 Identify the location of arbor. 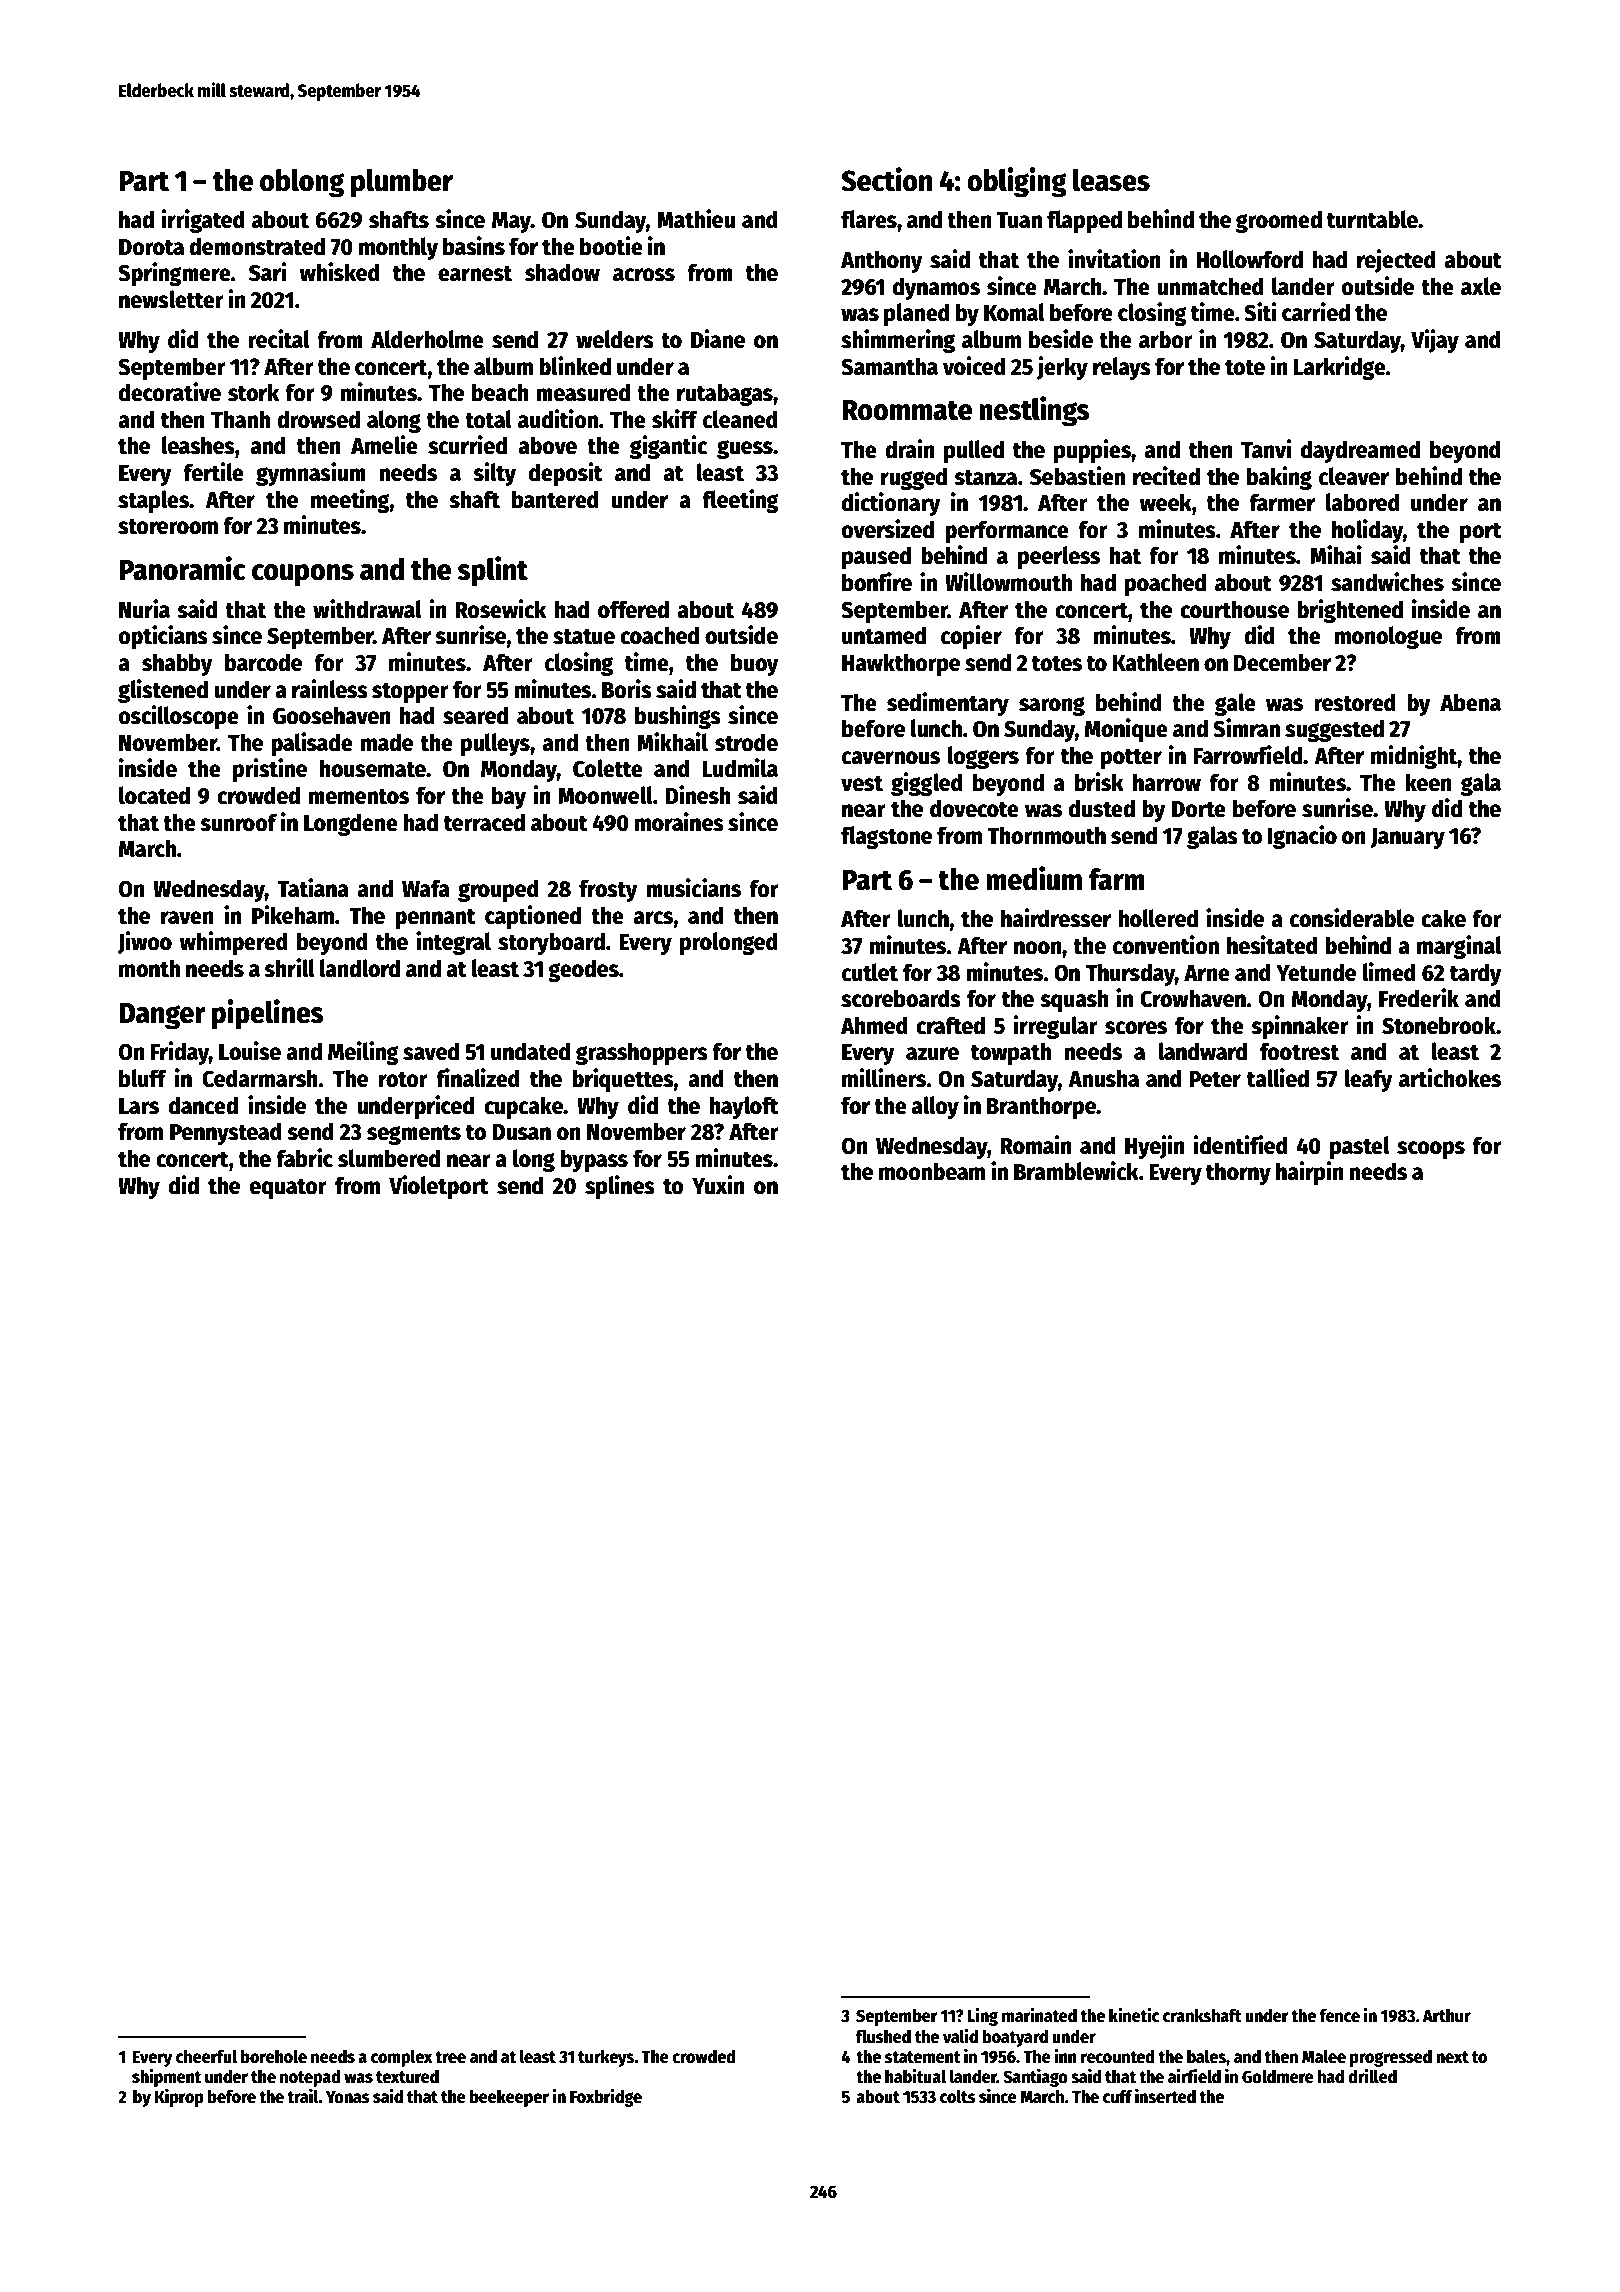
(1166, 339).
